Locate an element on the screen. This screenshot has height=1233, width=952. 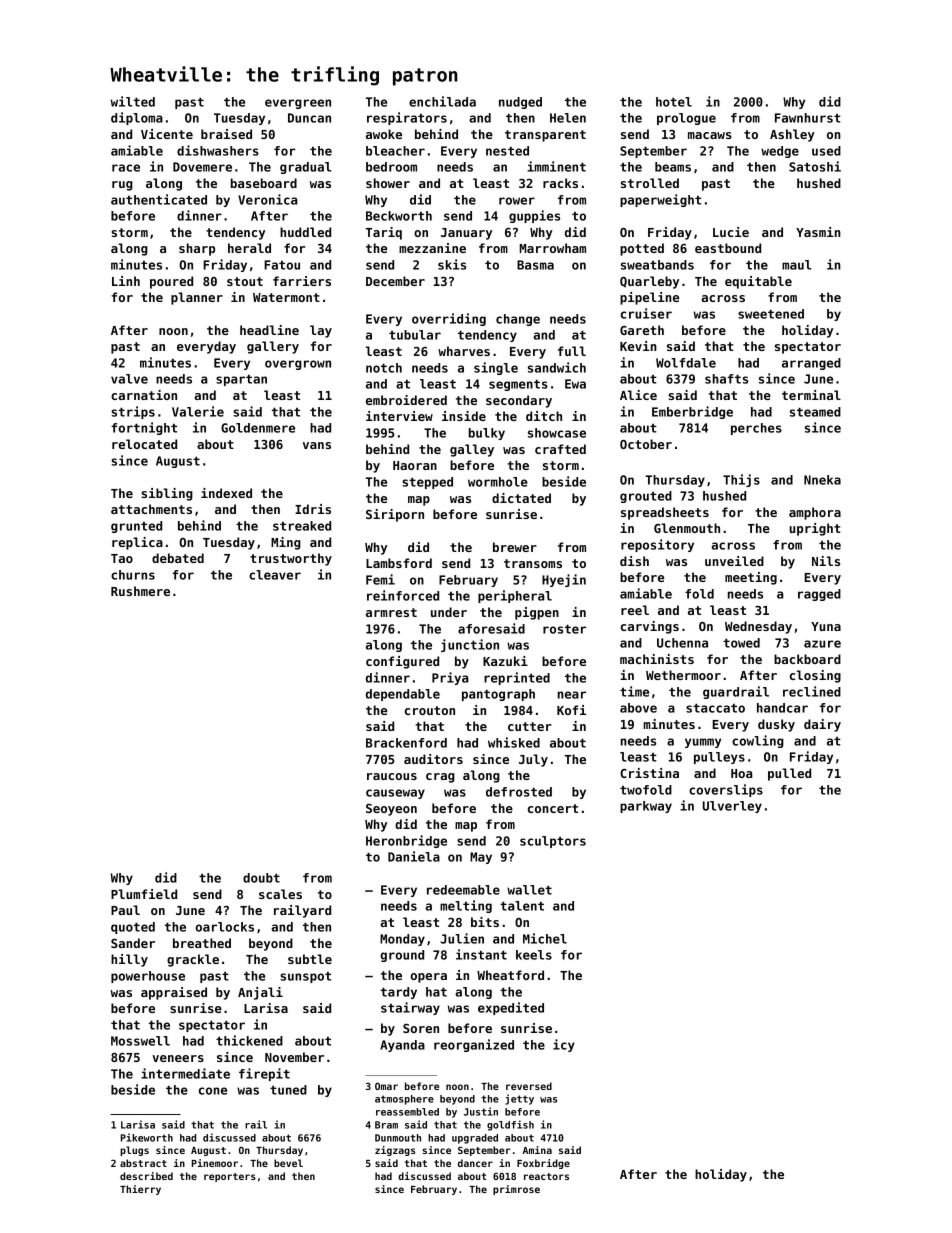
hotel is located at coordinates (674, 102).
